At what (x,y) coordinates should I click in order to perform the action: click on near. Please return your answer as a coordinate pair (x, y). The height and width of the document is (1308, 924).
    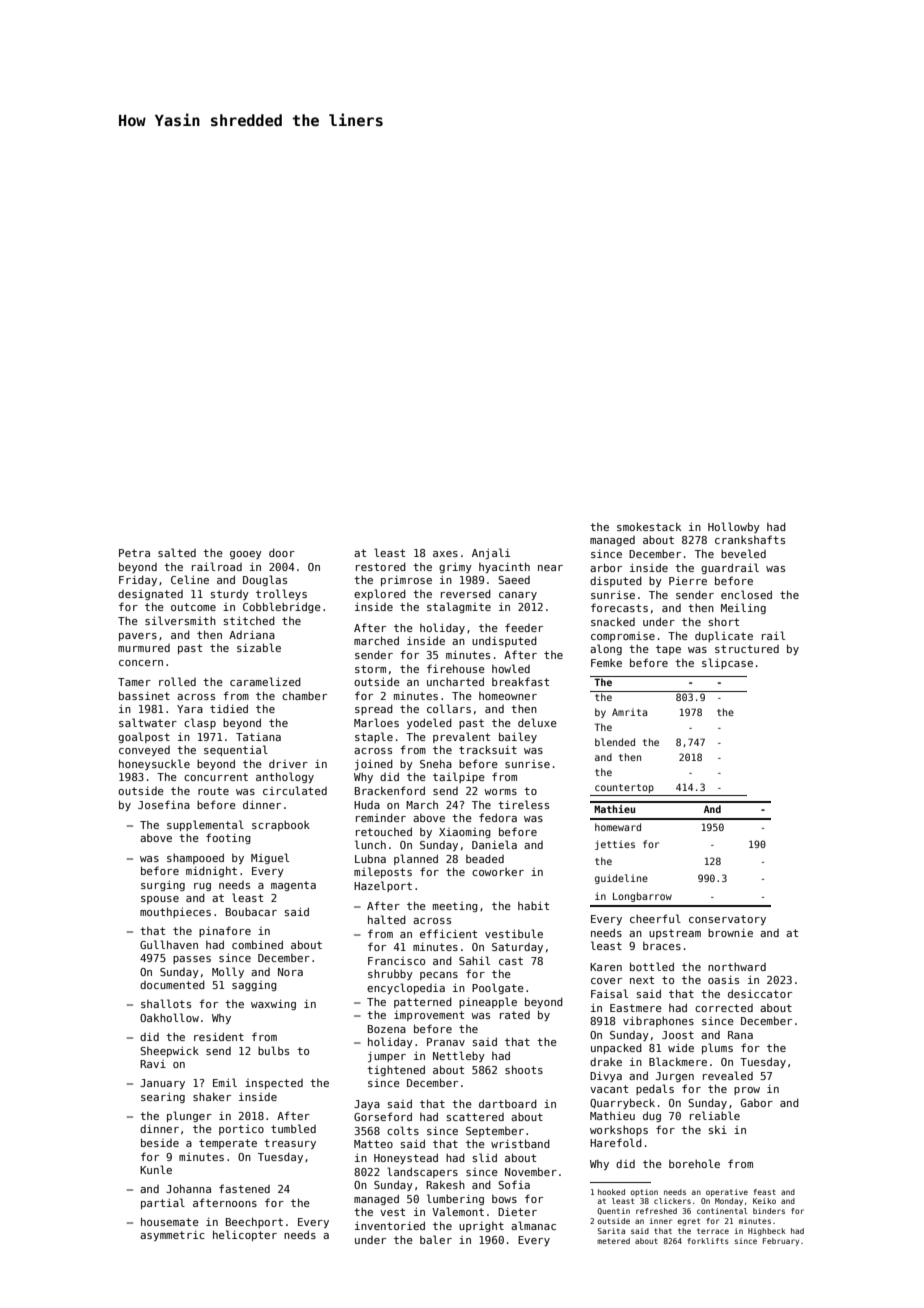
    Looking at the image, I should click on (550, 568).
